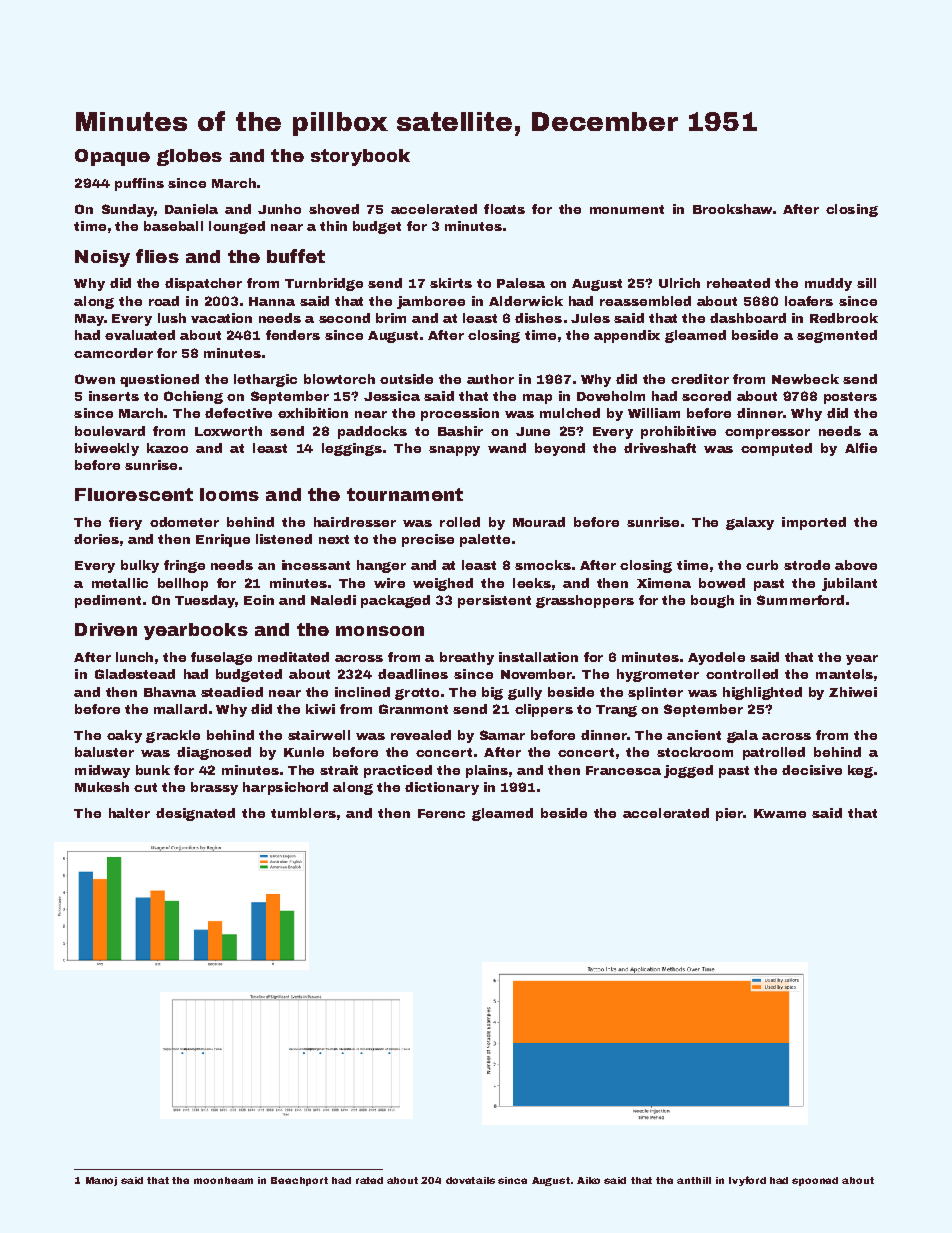  Describe the element at coordinates (173, 736) in the page. I see `grackle` at that location.
